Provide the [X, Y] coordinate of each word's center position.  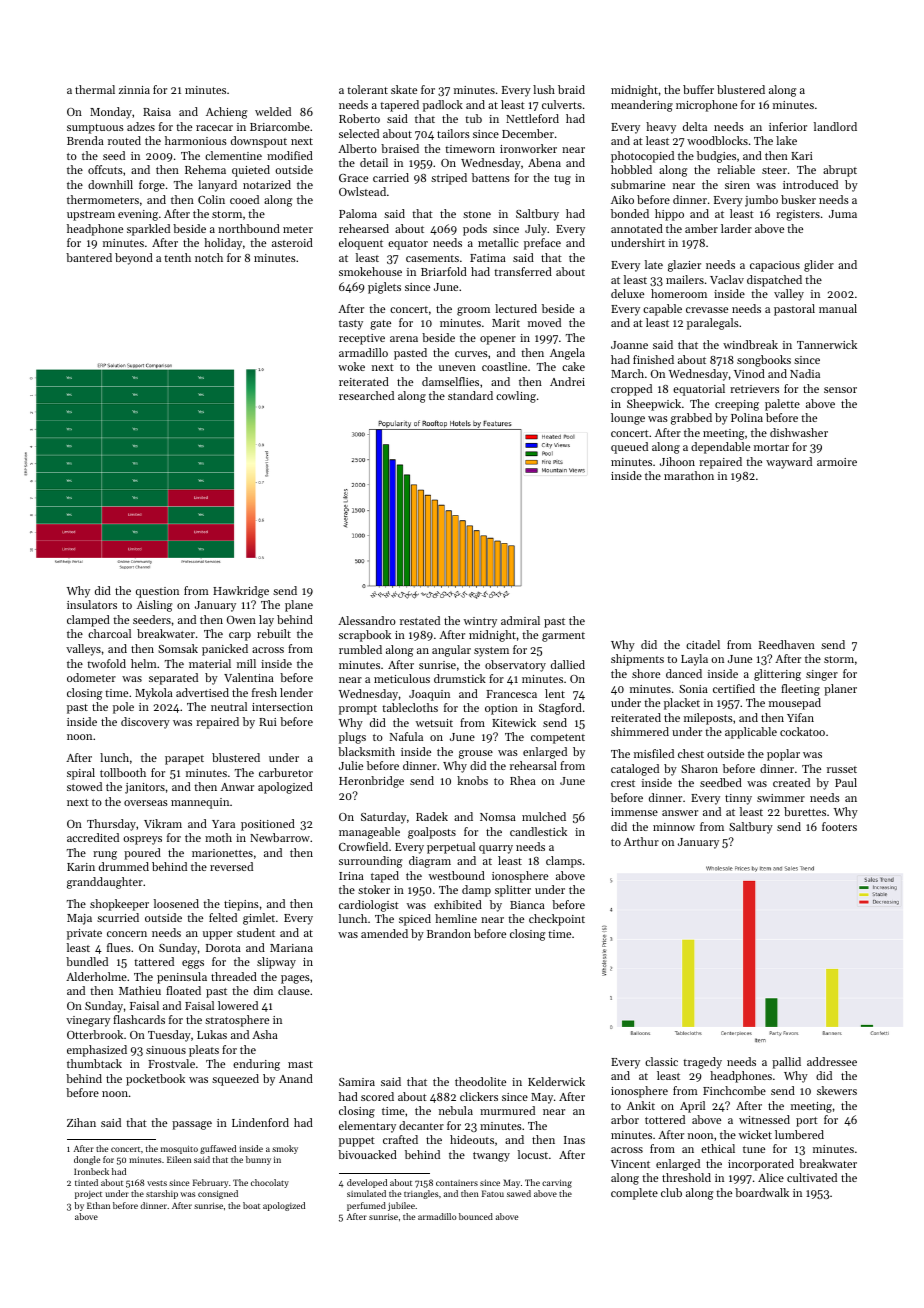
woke [351, 366]
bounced [476, 1216]
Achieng [226, 113]
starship [162, 1194]
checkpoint [557, 920]
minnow [674, 827]
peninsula [182, 978]
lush [544, 89]
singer [822, 675]
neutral [229, 706]
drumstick [460, 678]
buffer [698, 89]
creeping [737, 405]
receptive [362, 339]
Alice [771, 1177]
